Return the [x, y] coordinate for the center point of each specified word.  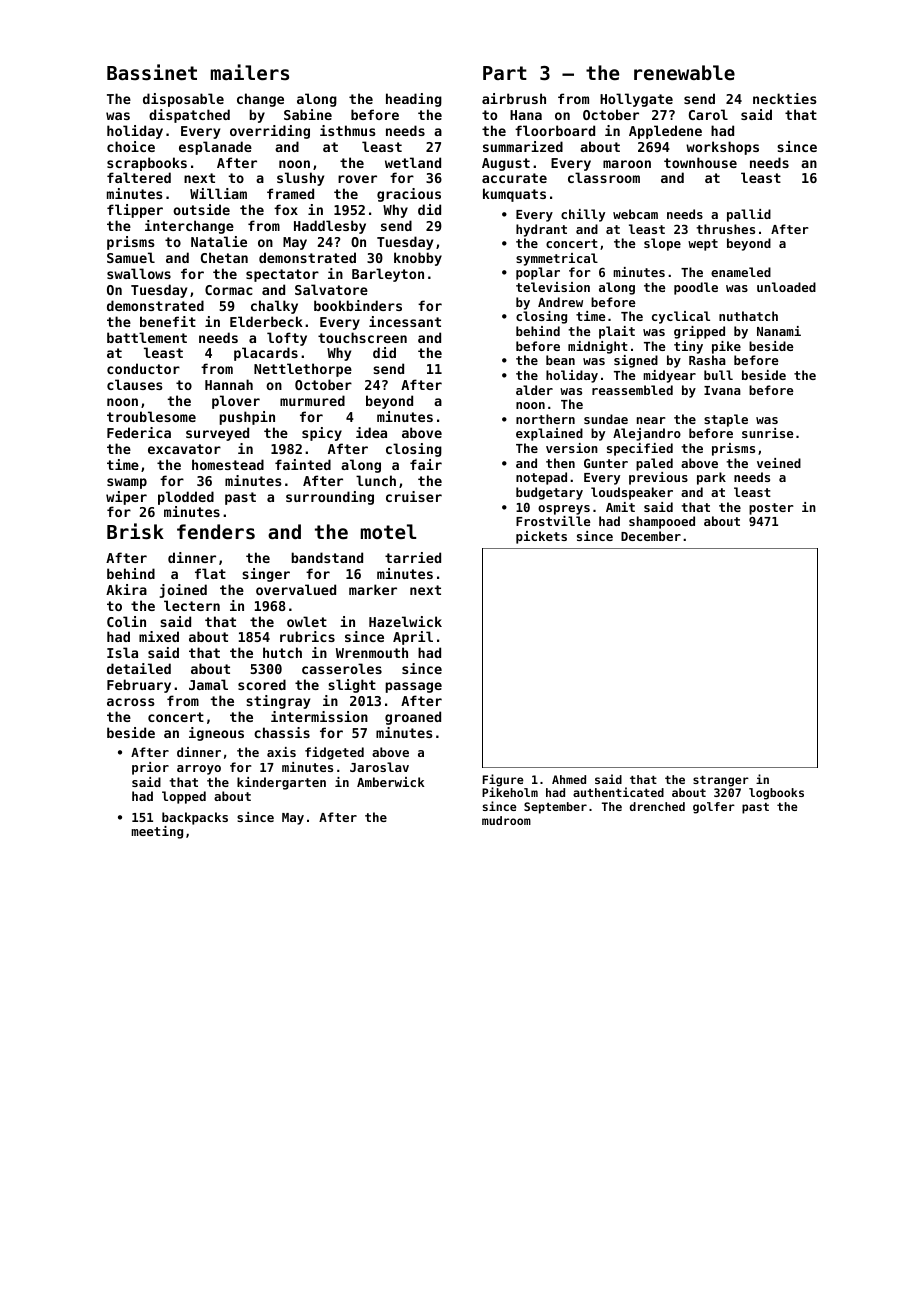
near [651, 420]
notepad [541, 478]
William [218, 193]
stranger [721, 781]
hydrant [541, 230]
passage [413, 687]
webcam [635, 214]
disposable [183, 100]
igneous [216, 734]
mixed [159, 636]
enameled [741, 272]
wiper [126, 498]
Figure [503, 781]
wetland [413, 162]
